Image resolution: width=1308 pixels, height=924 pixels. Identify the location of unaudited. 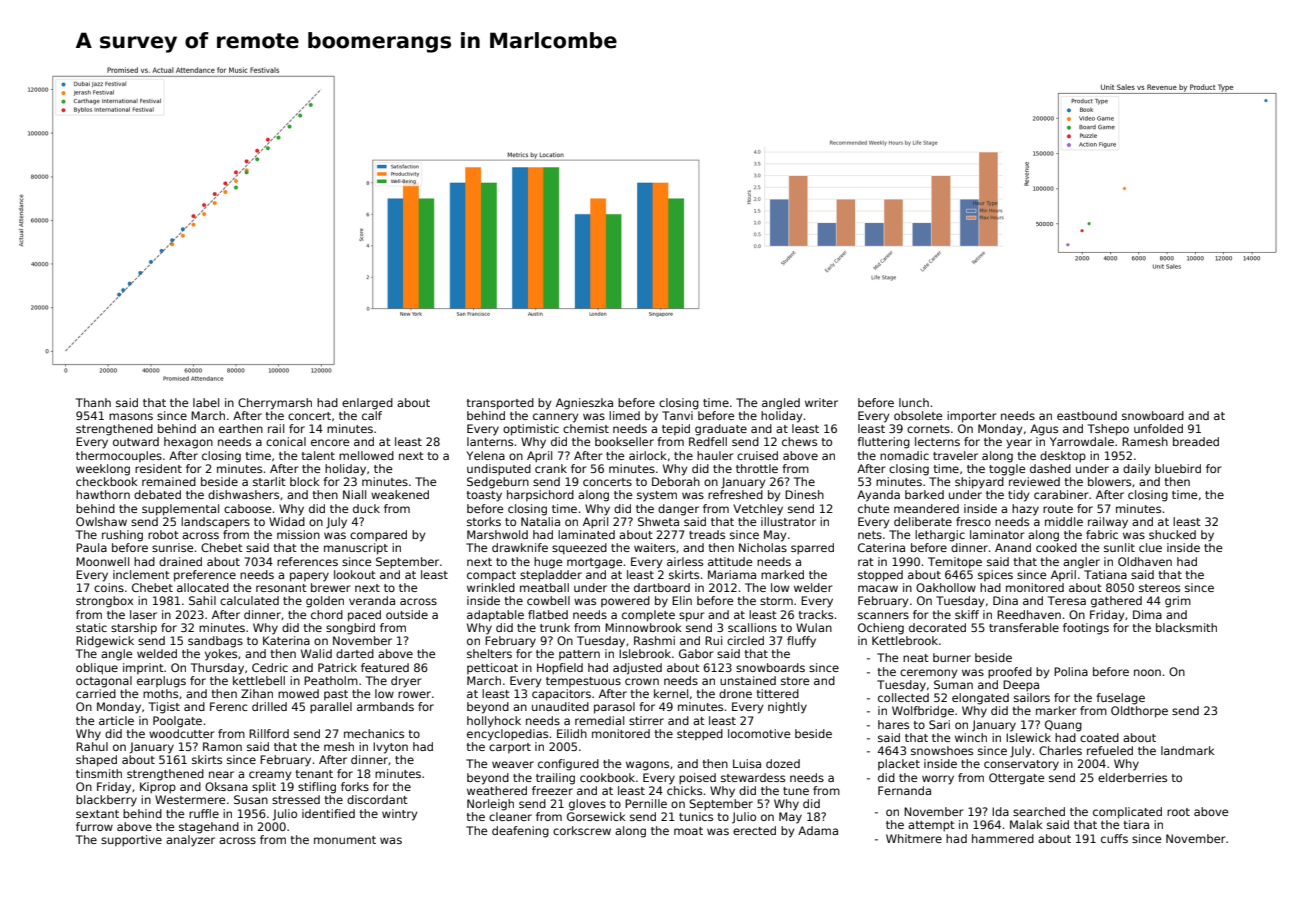
(560, 706).
